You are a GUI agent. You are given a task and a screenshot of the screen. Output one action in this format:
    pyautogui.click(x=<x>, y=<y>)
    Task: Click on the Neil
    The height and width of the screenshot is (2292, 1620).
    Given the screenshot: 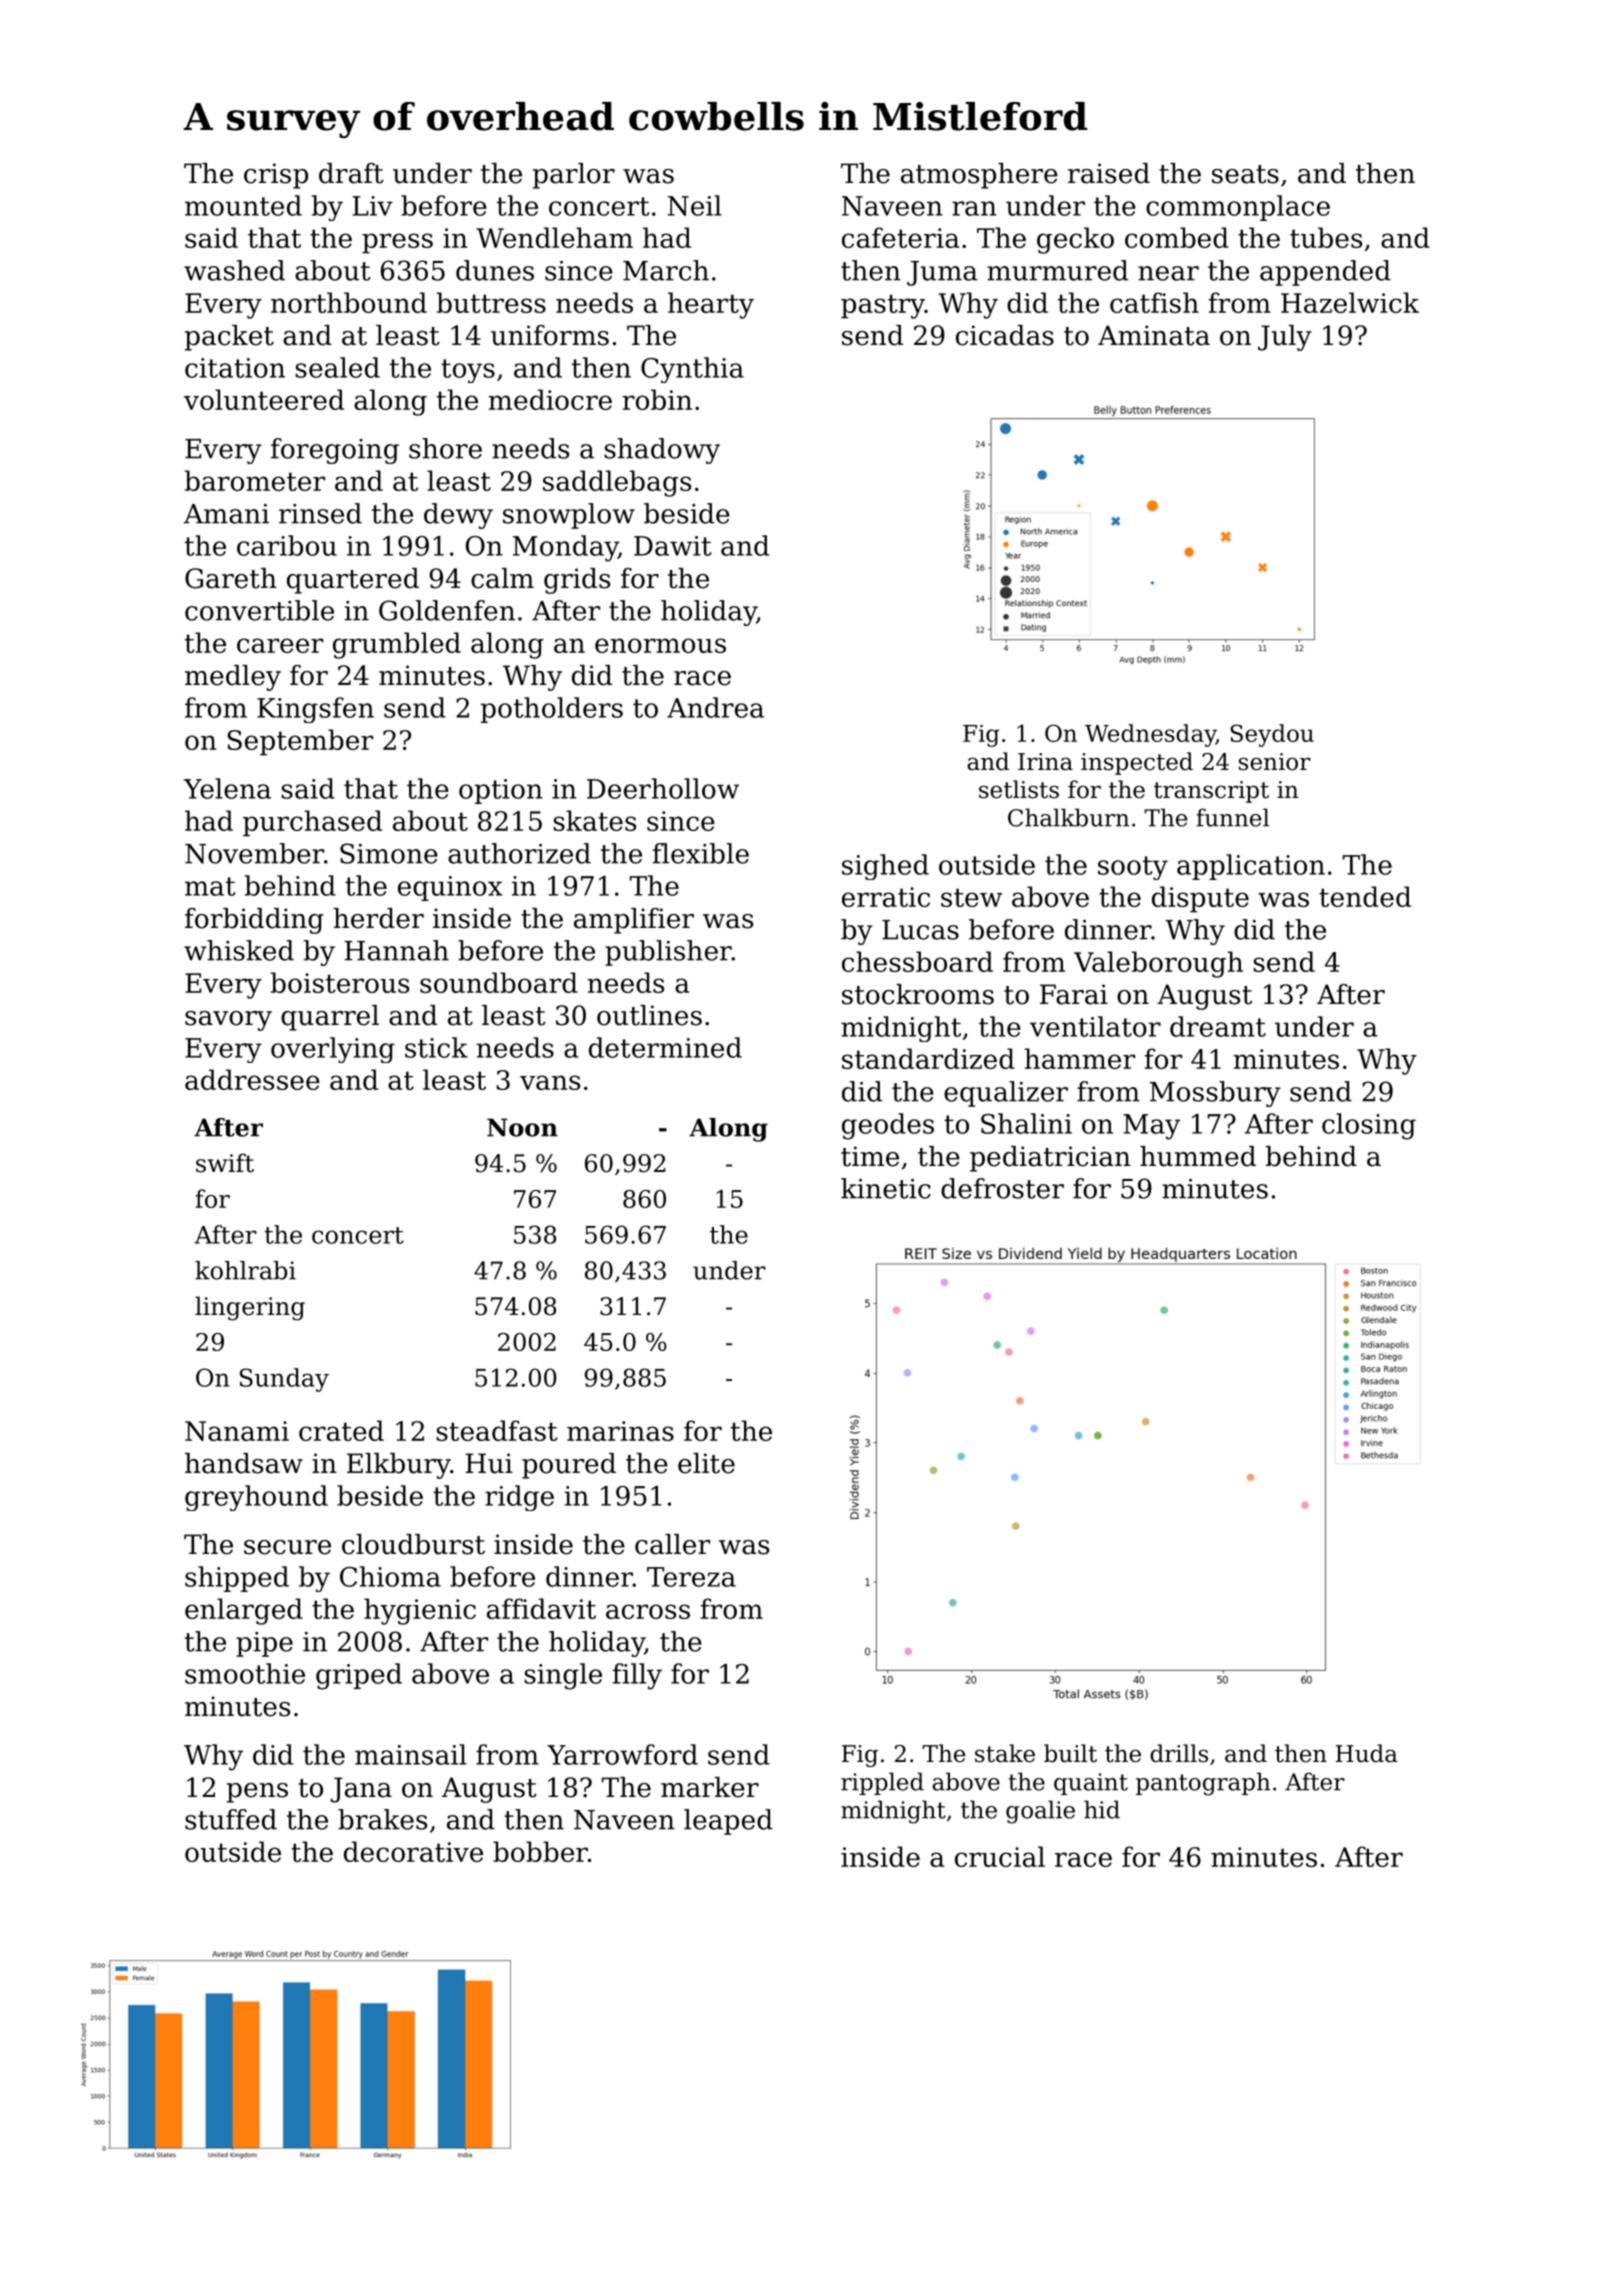 What is the action you would take?
    pyautogui.click(x=695, y=205)
